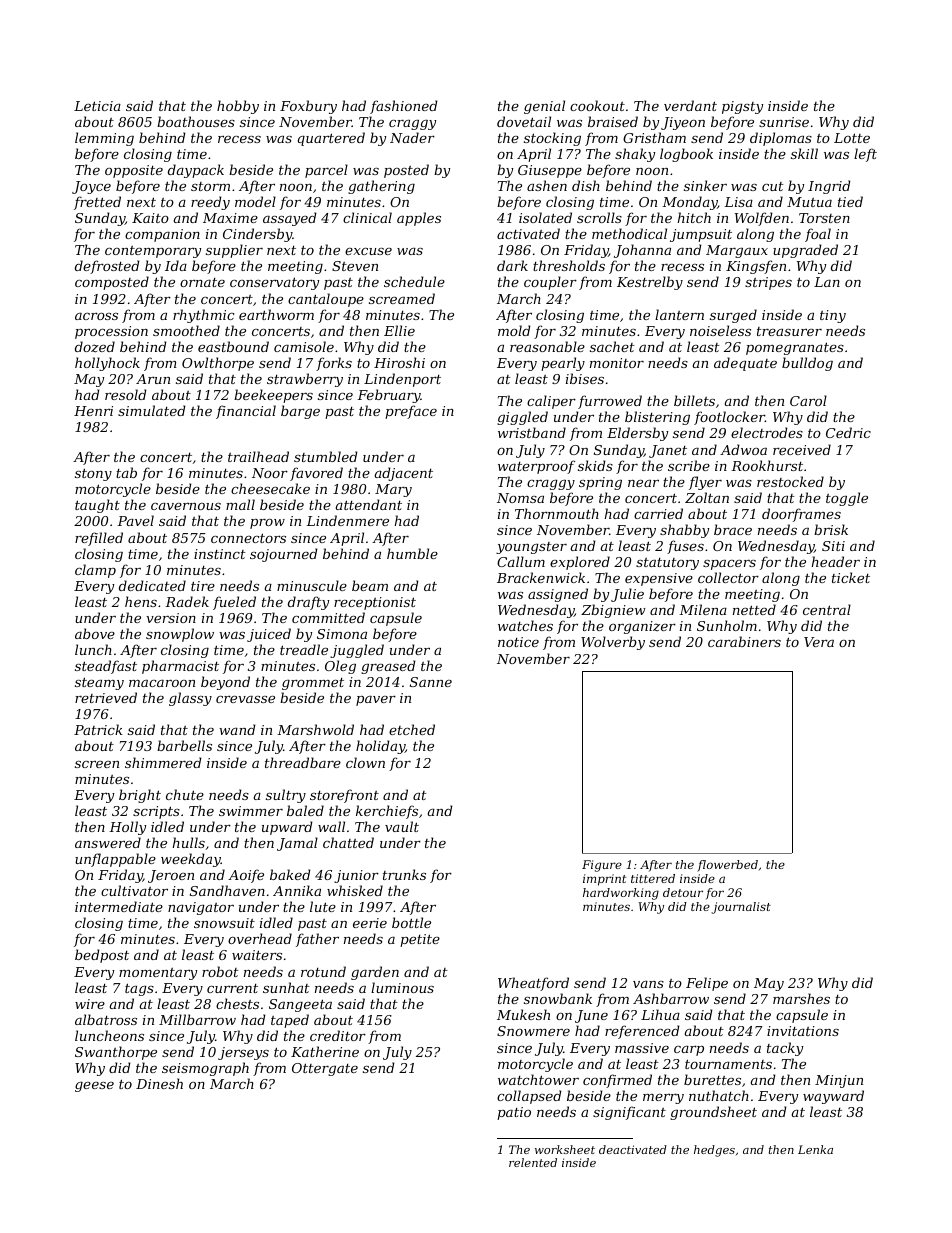 This screenshot has width=952, height=1233. I want to click on hobby, so click(238, 107).
